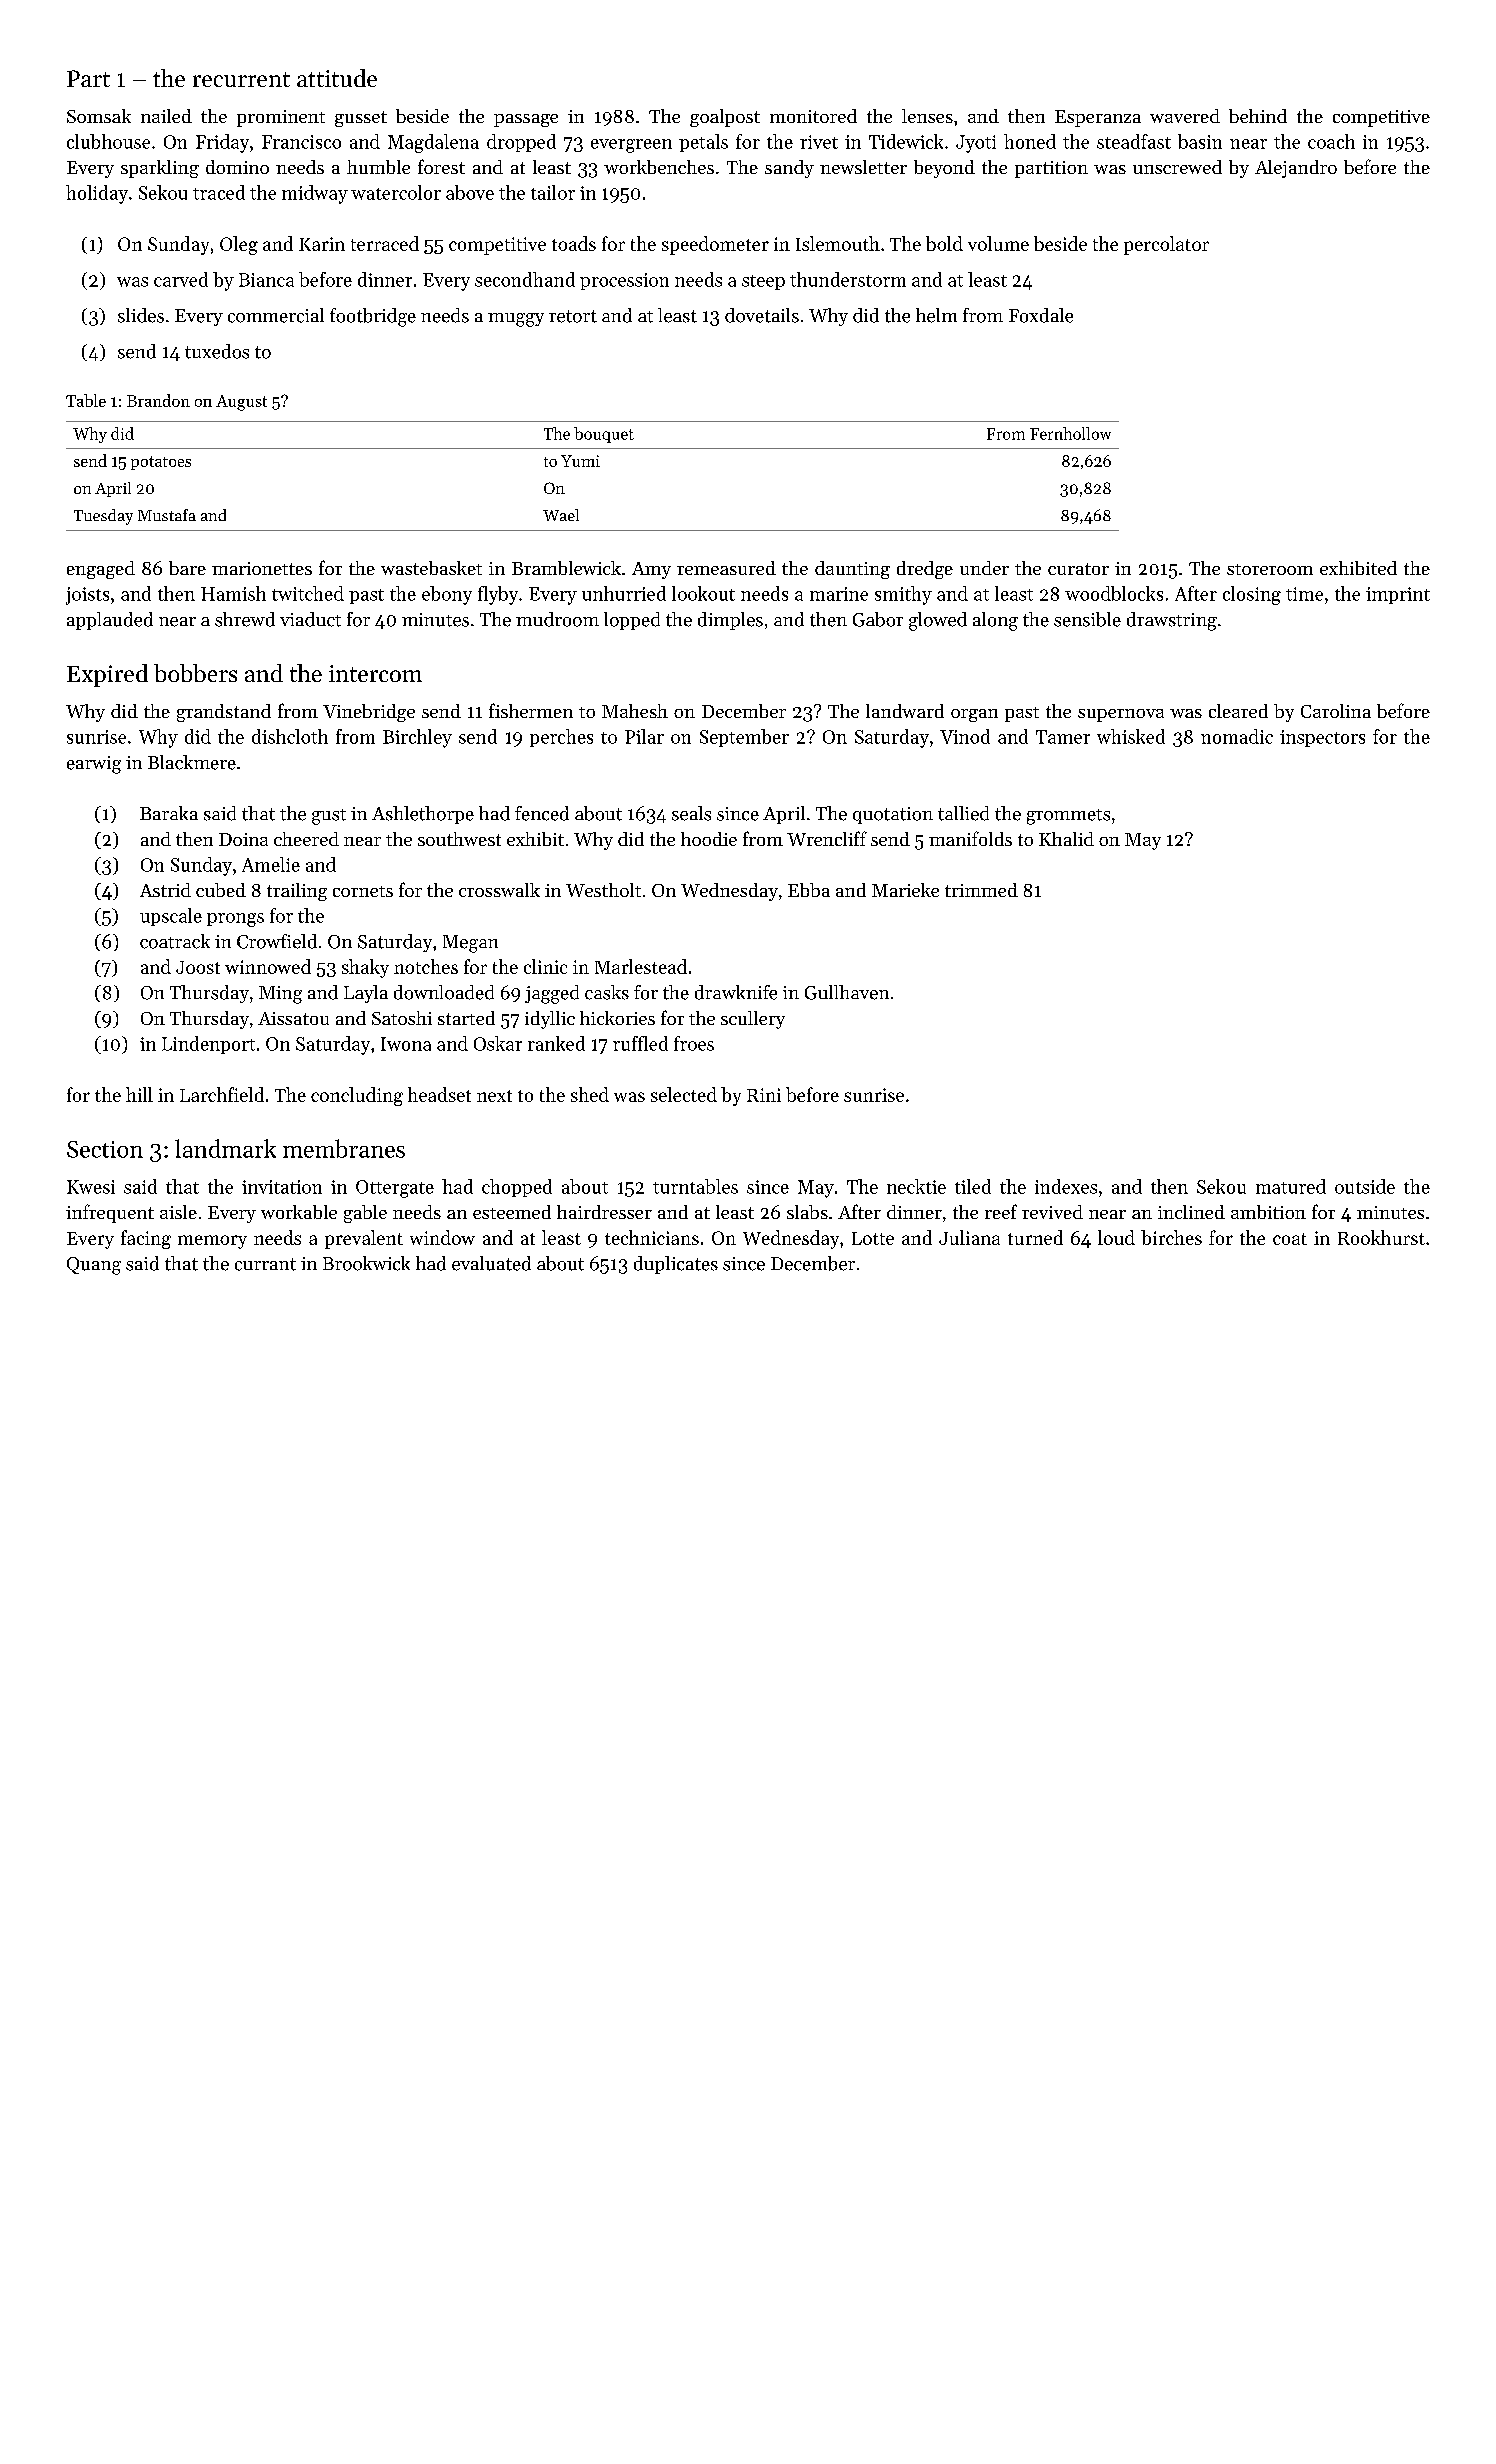  I want to click on matured, so click(1291, 1186).
